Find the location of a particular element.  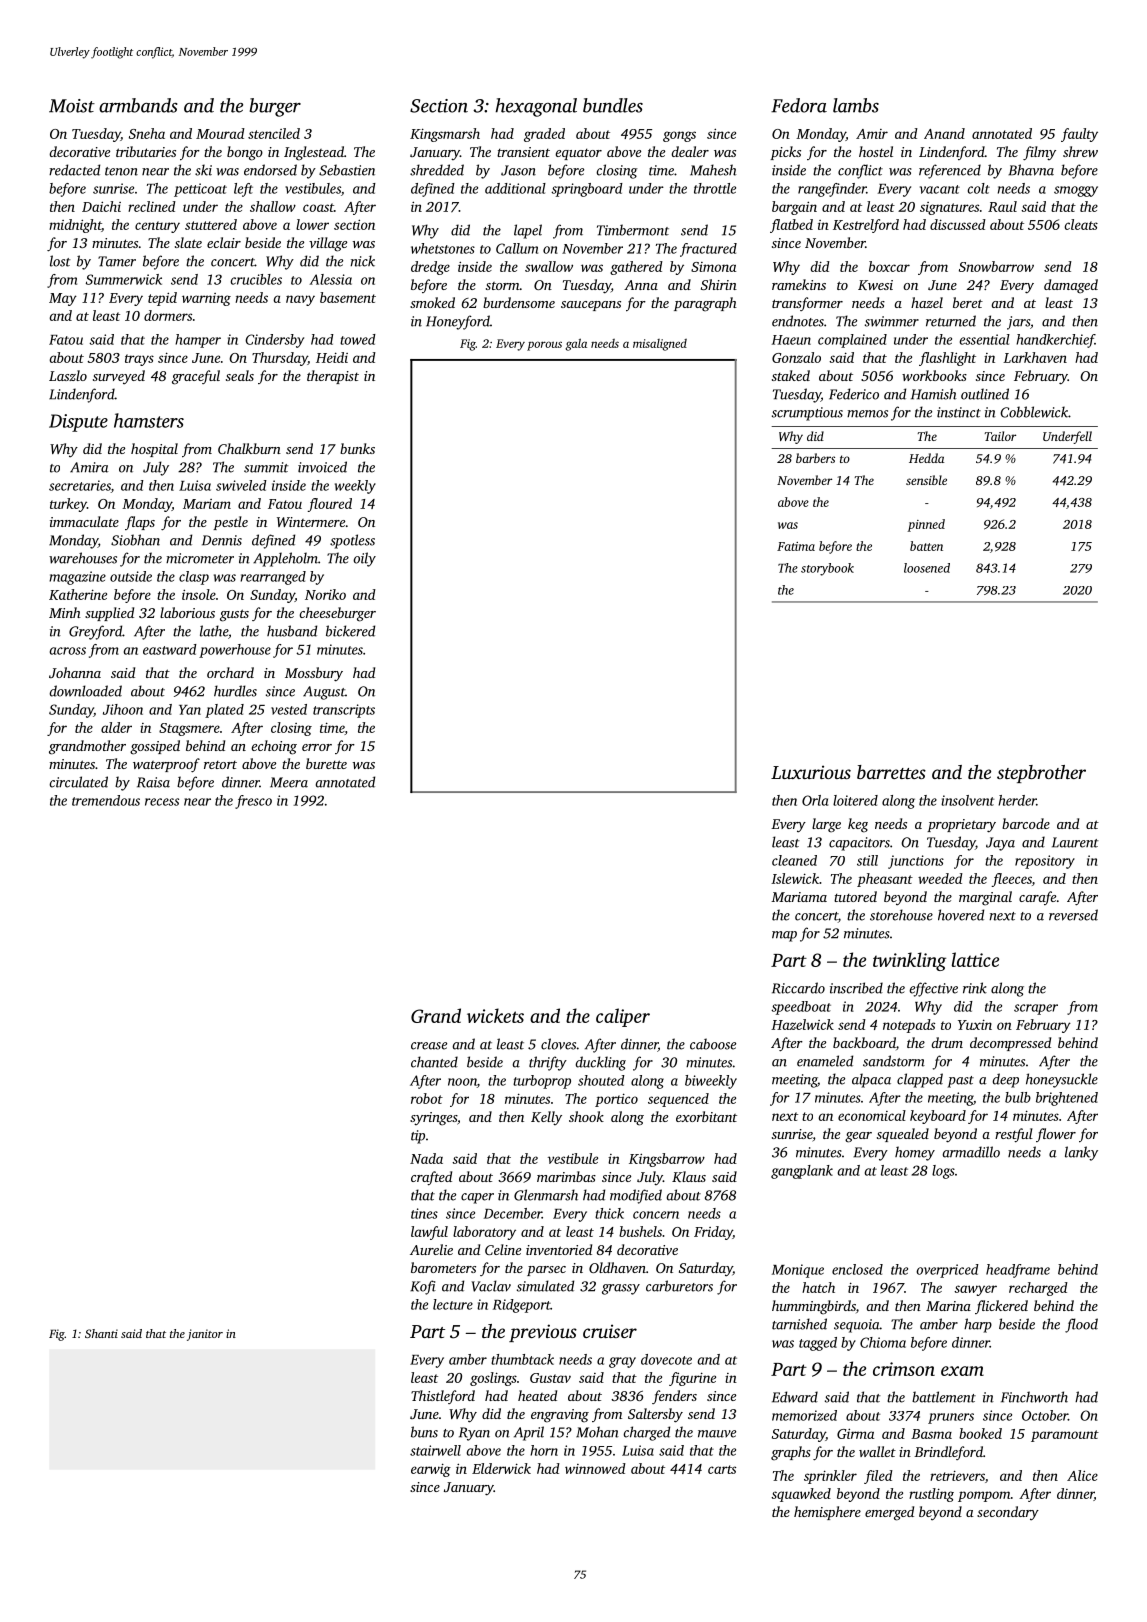

cleaned is located at coordinates (794, 860).
